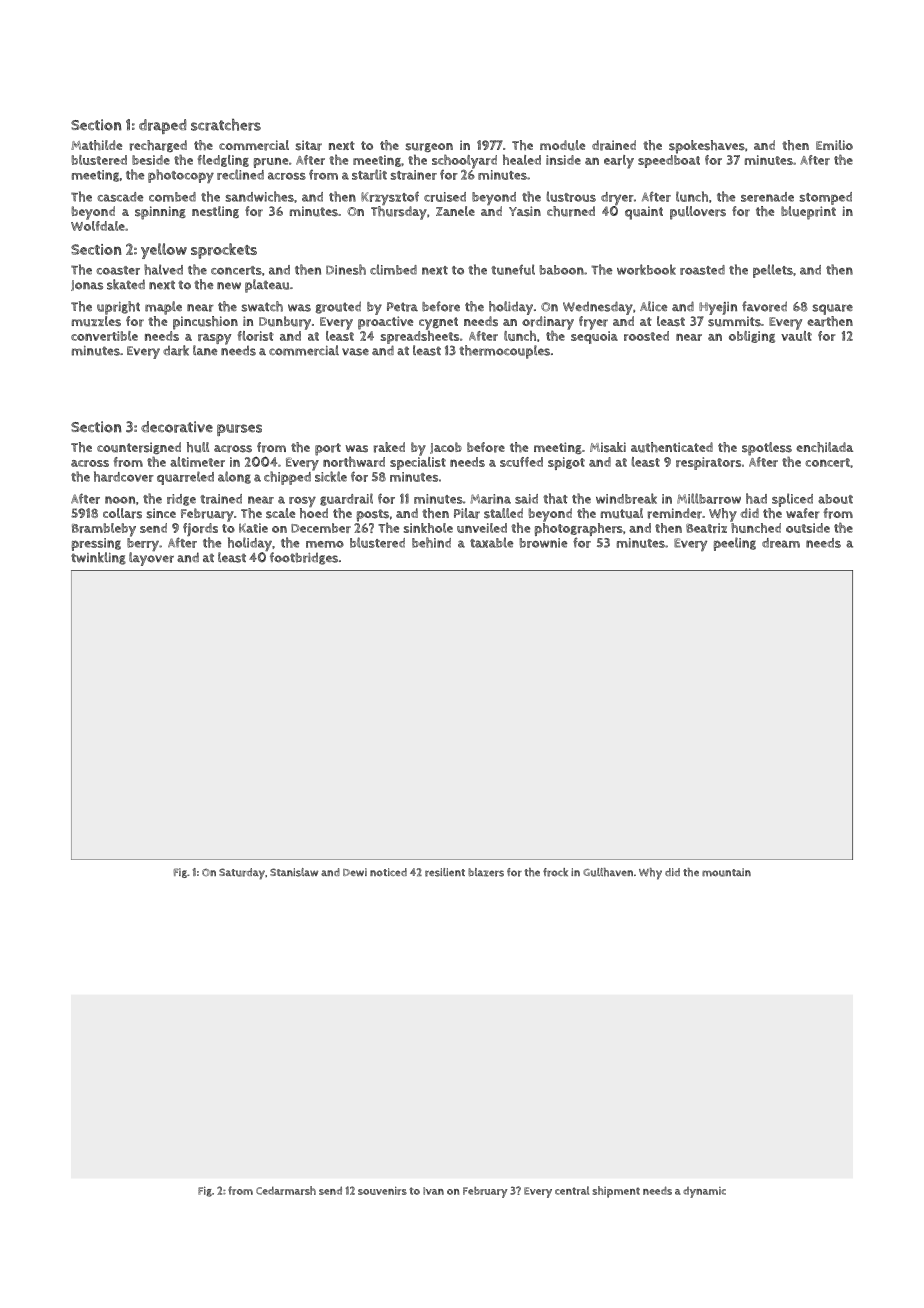 The image size is (924, 1308). What do you see at coordinates (388, 872) in the image?
I see `noticed` at bounding box center [388, 872].
